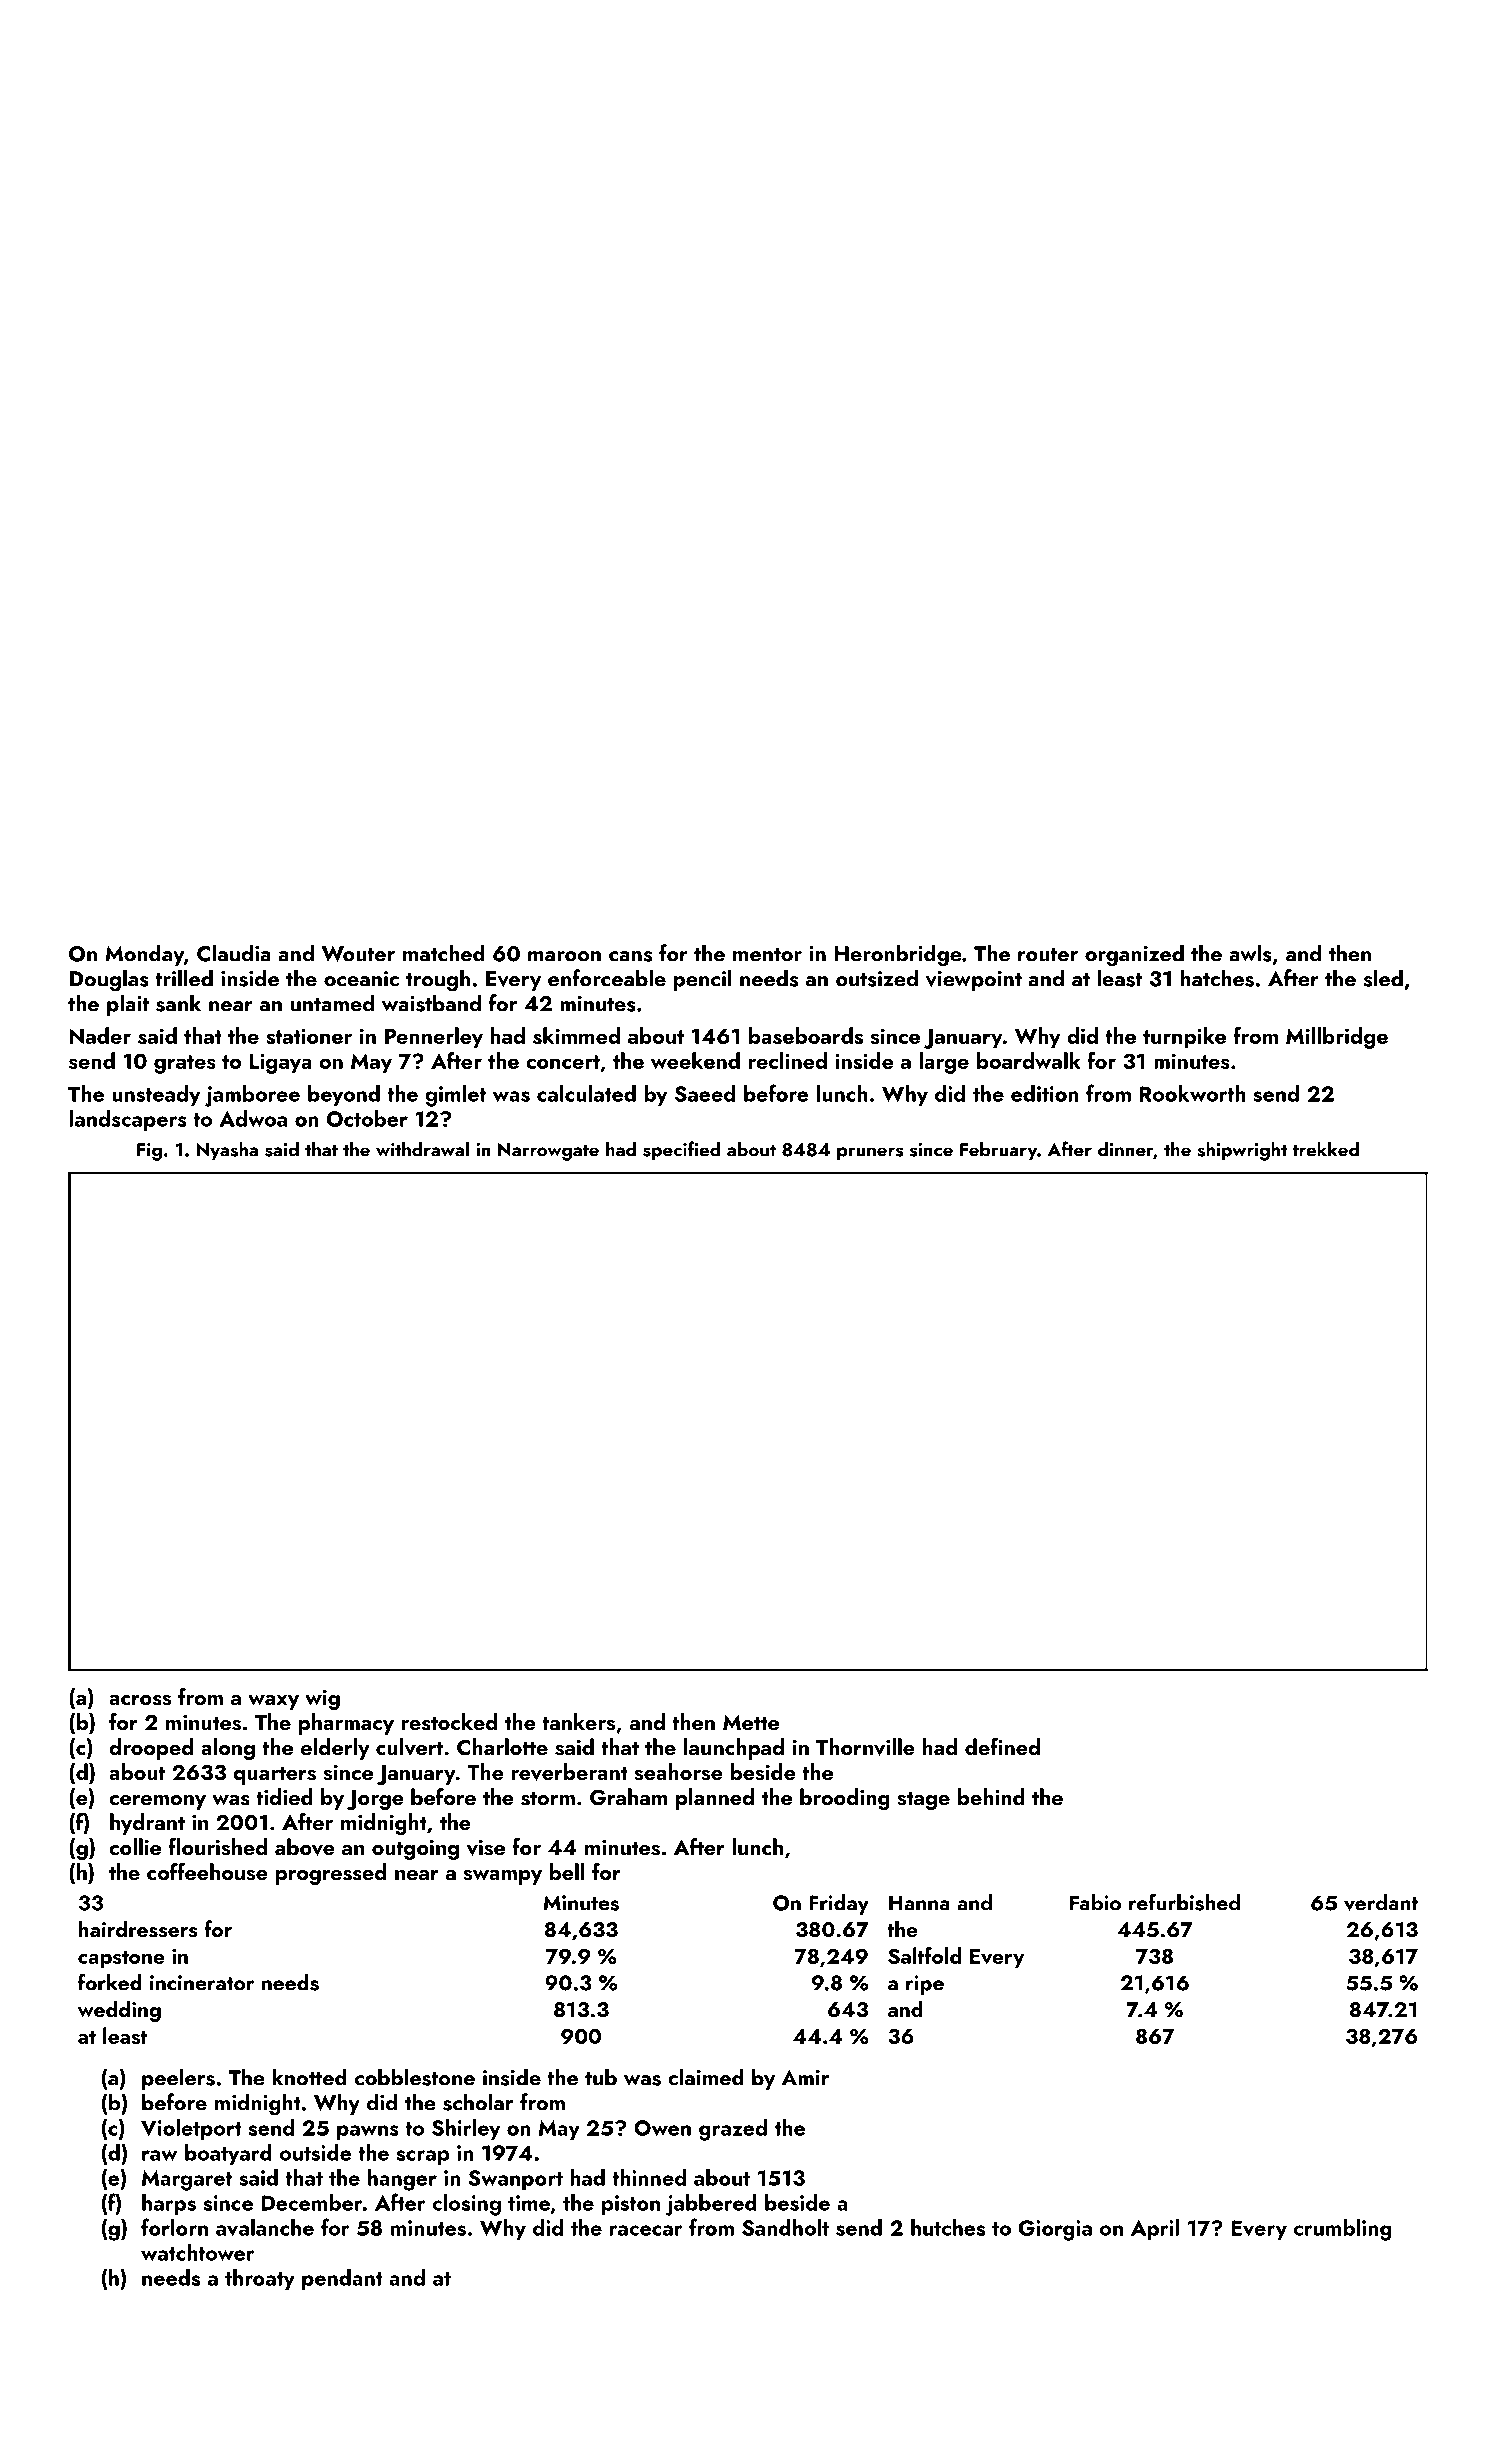  I want to click on hutches, so click(948, 2227).
